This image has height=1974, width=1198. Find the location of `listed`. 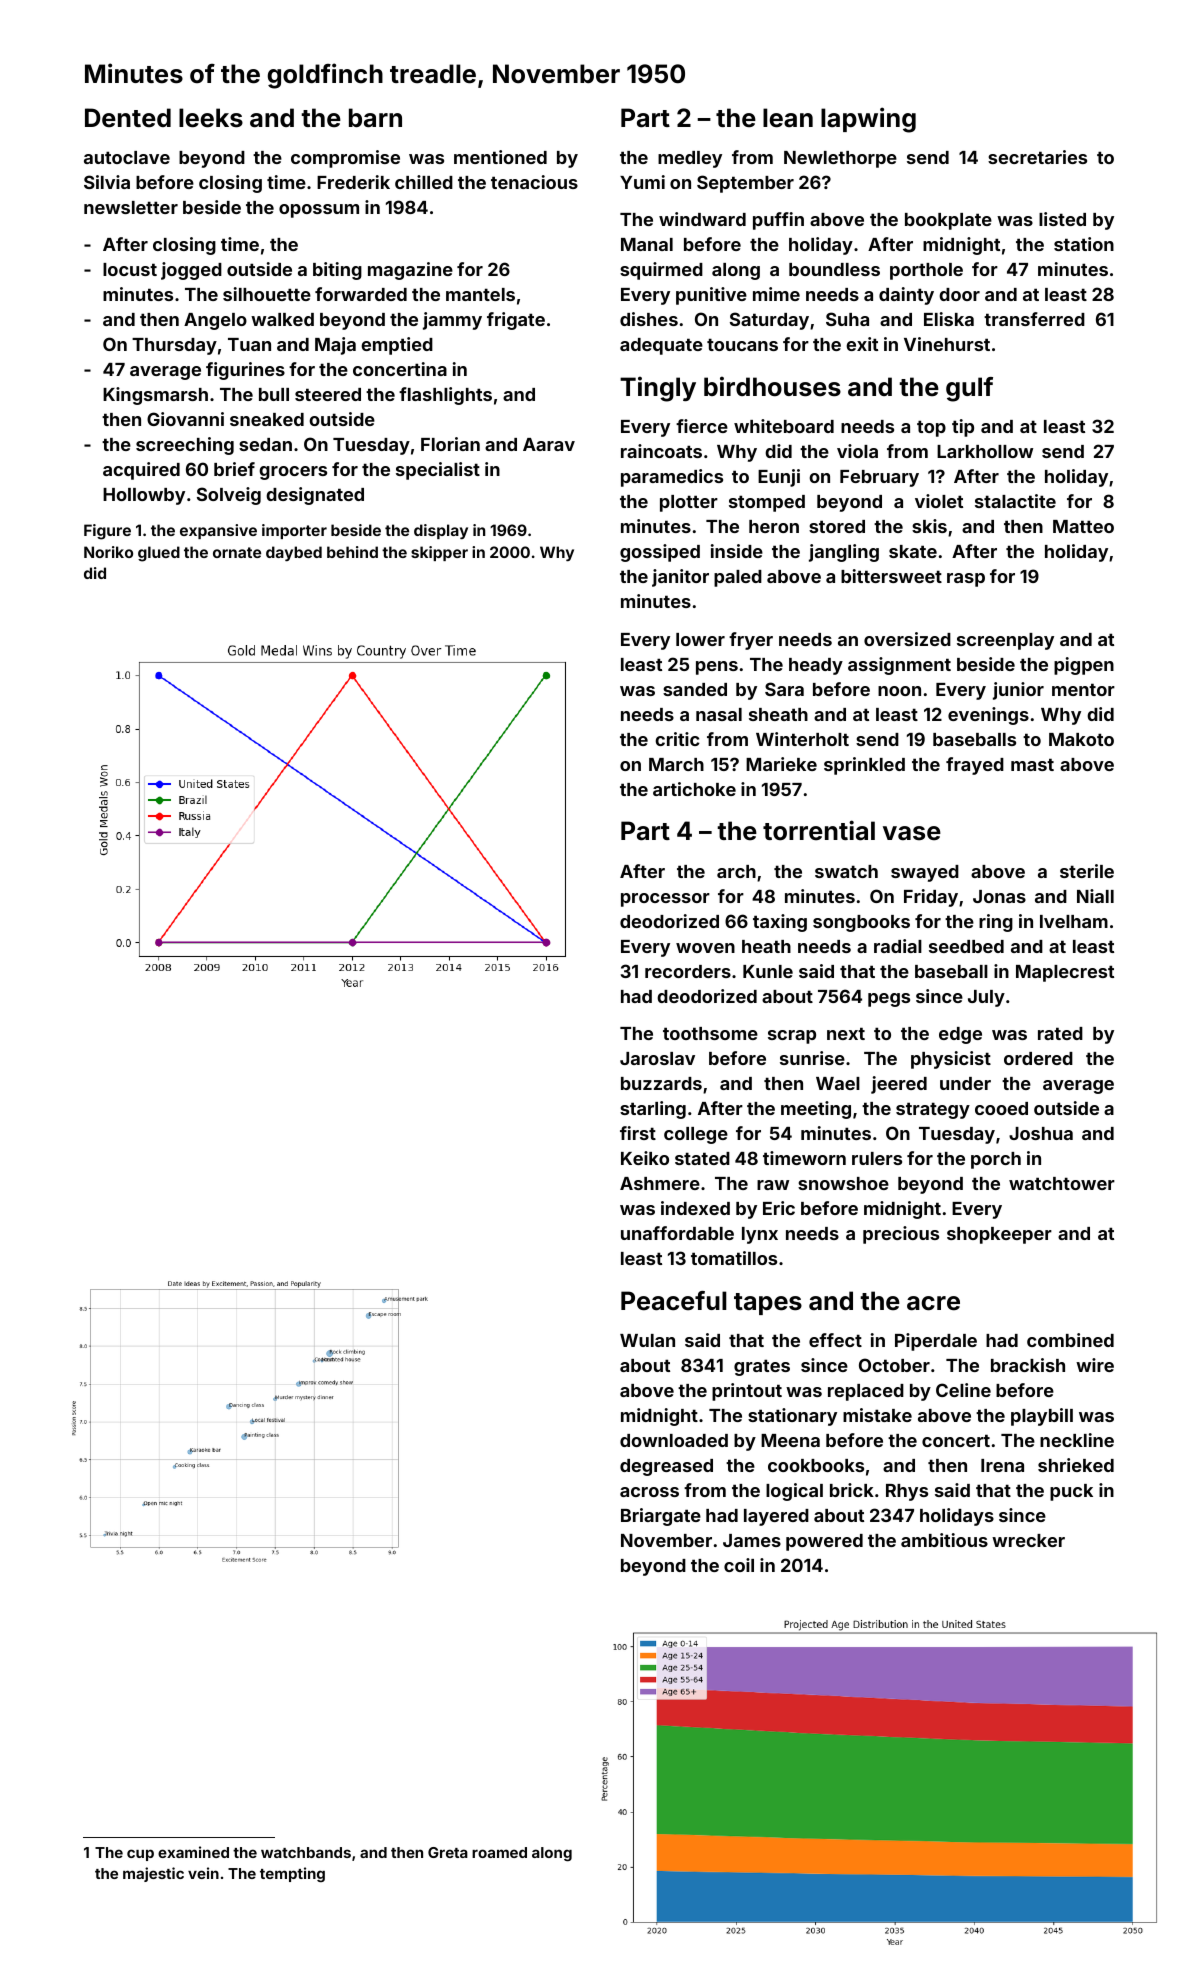

listed is located at coordinates (1062, 219).
